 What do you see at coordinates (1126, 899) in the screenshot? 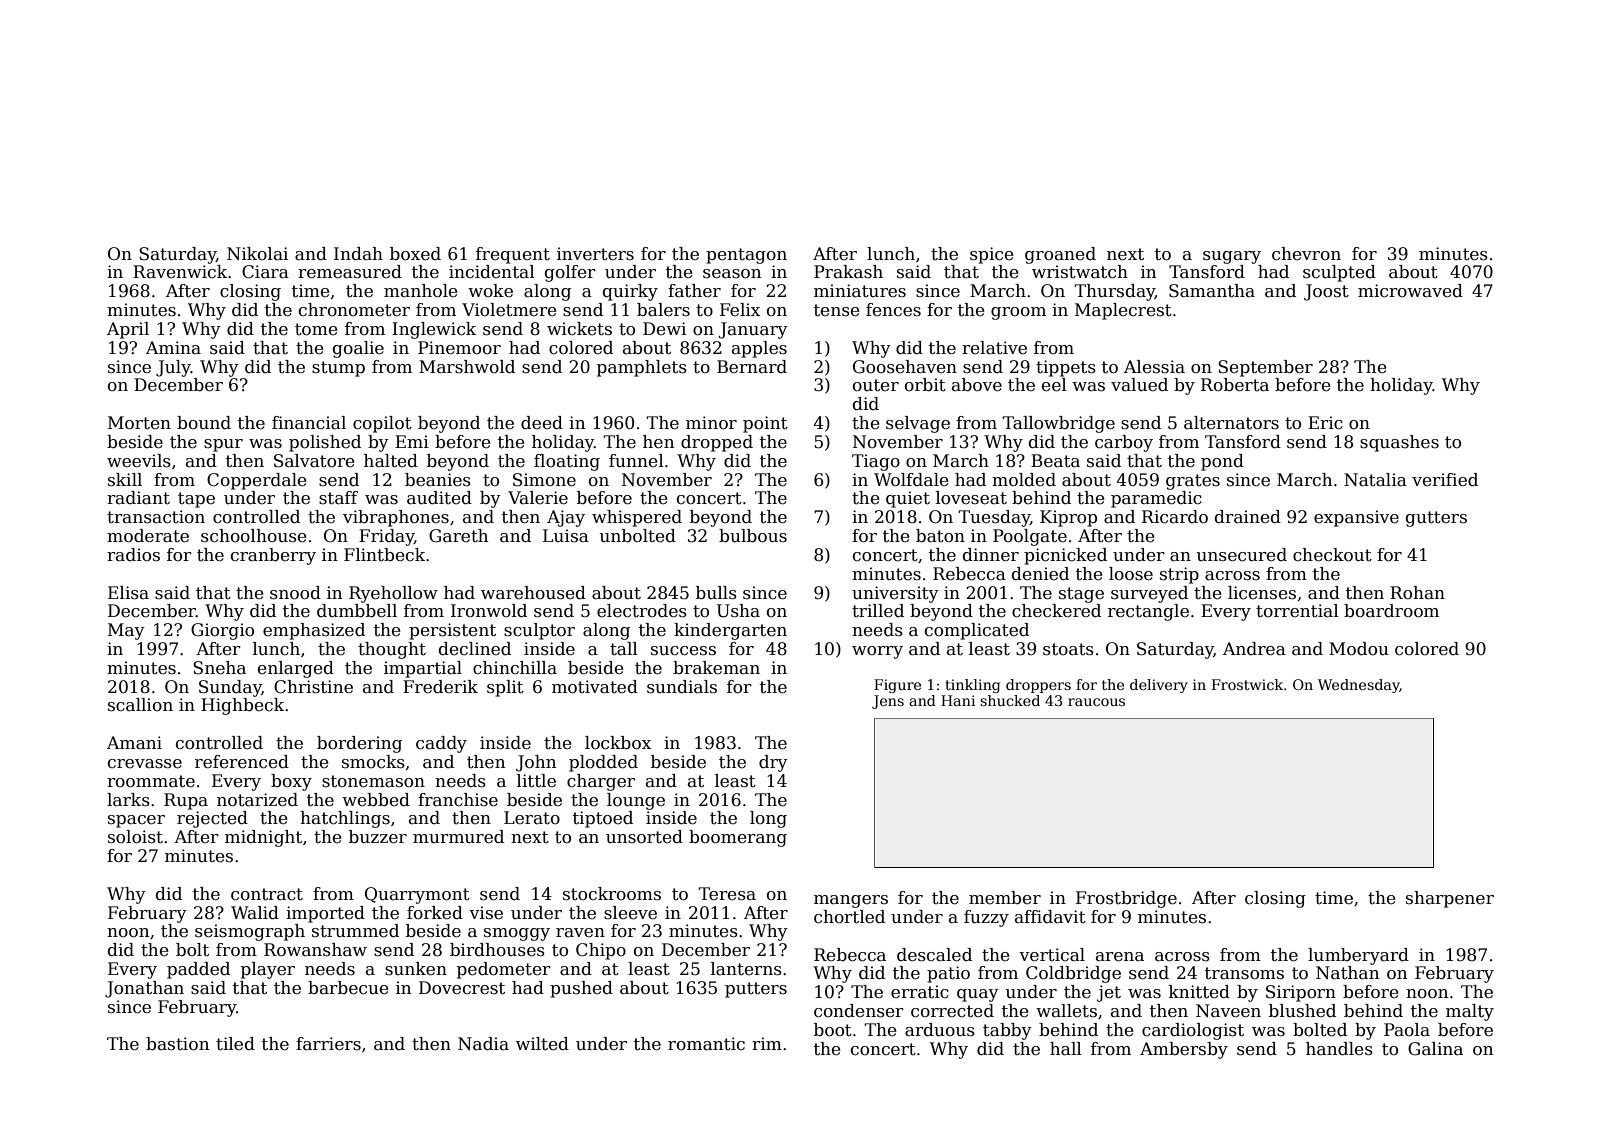
I see `Frostbridge` at bounding box center [1126, 899].
